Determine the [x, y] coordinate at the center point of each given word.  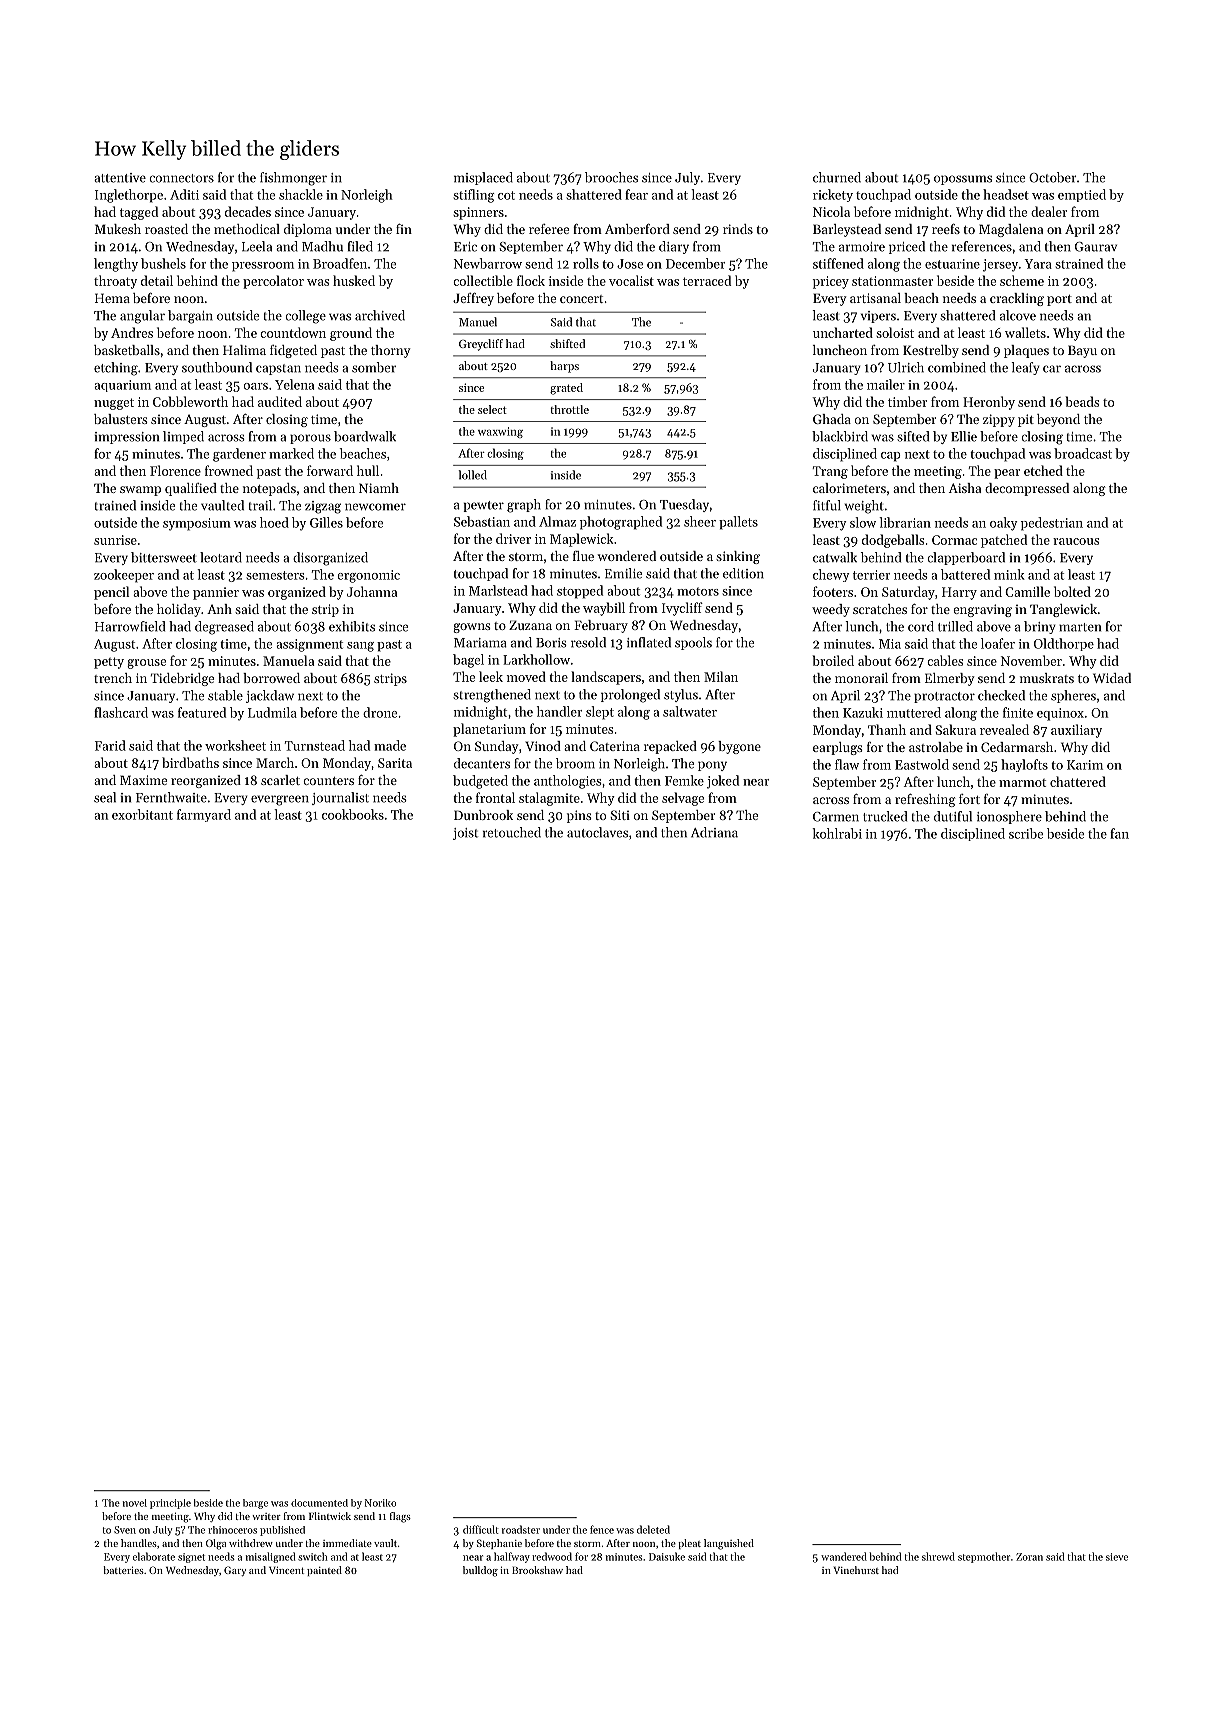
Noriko [380, 1503]
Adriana [714, 832]
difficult [481, 1529]
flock [531, 280]
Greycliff [481, 345]
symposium [197, 524]
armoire [862, 247]
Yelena [294, 384]
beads [1082, 401]
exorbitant [142, 814]
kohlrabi [837, 833]
